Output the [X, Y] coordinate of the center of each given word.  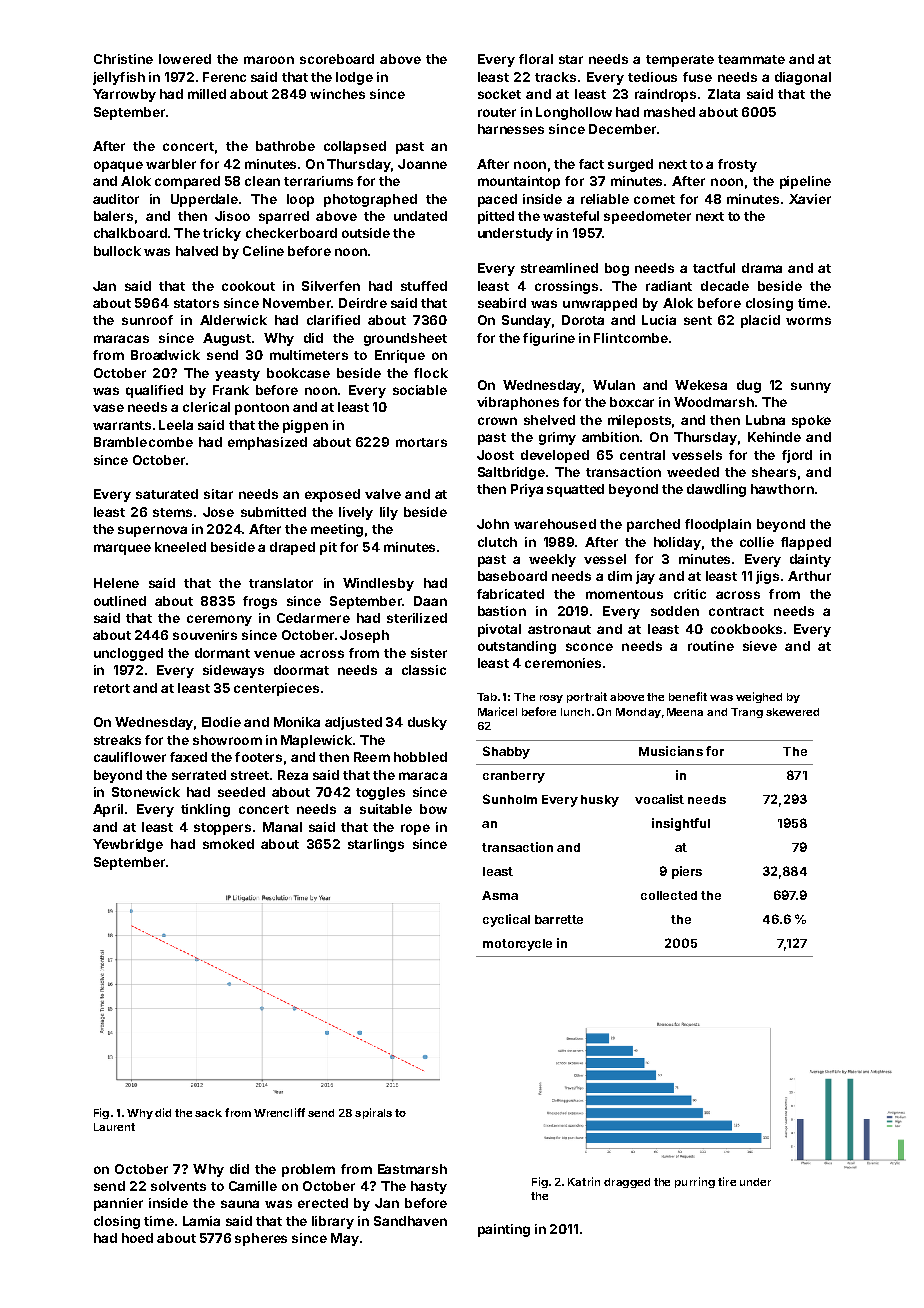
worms [808, 321]
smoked [228, 844]
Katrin [584, 1181]
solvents [178, 1186]
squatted [575, 490]
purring [695, 1182]
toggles [380, 793]
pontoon [262, 409]
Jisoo [232, 216]
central [642, 455]
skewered [792, 712]
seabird [502, 303]
